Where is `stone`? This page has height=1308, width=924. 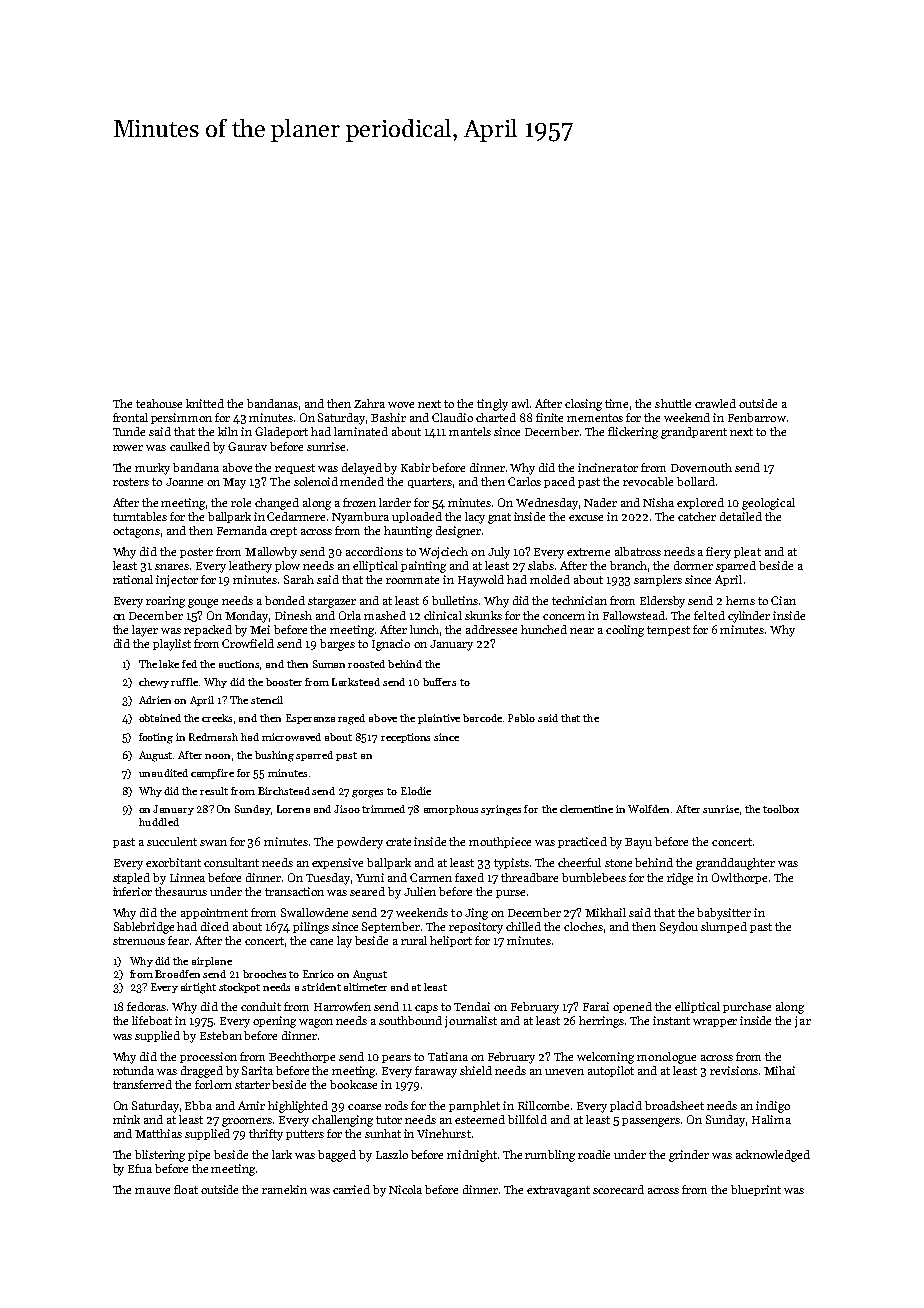
stone is located at coordinates (618, 863).
